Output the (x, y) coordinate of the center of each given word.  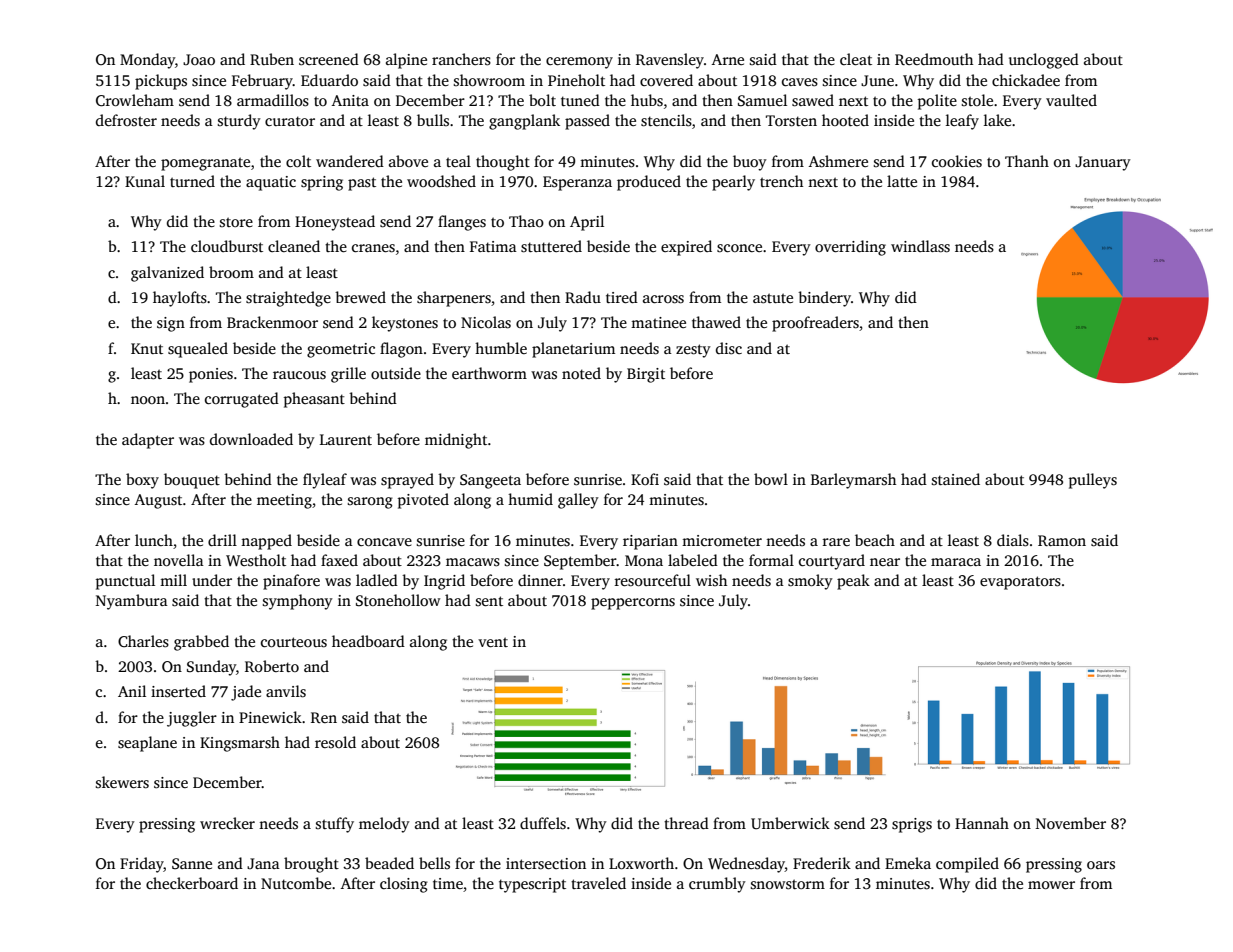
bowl (771, 479)
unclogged (1044, 61)
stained (956, 479)
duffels (543, 823)
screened (329, 59)
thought (503, 163)
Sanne (192, 864)
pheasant (314, 400)
